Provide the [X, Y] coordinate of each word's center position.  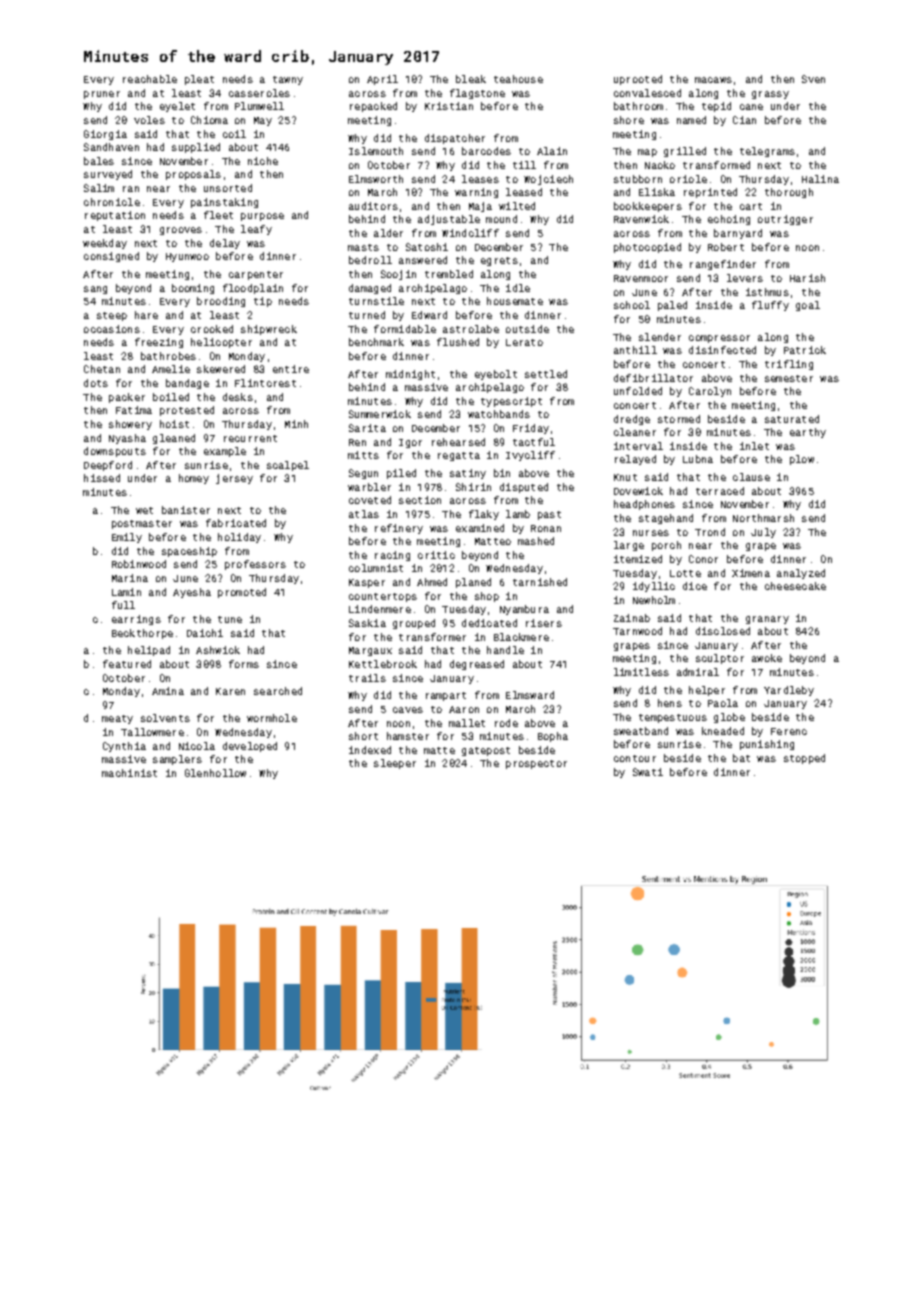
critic [436, 555]
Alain [552, 151]
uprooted [638, 80]
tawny [288, 80]
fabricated [236, 523]
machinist [129, 773]
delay [225, 244]
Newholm [654, 600]
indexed [370, 750]
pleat [199, 80]
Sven [813, 79]
